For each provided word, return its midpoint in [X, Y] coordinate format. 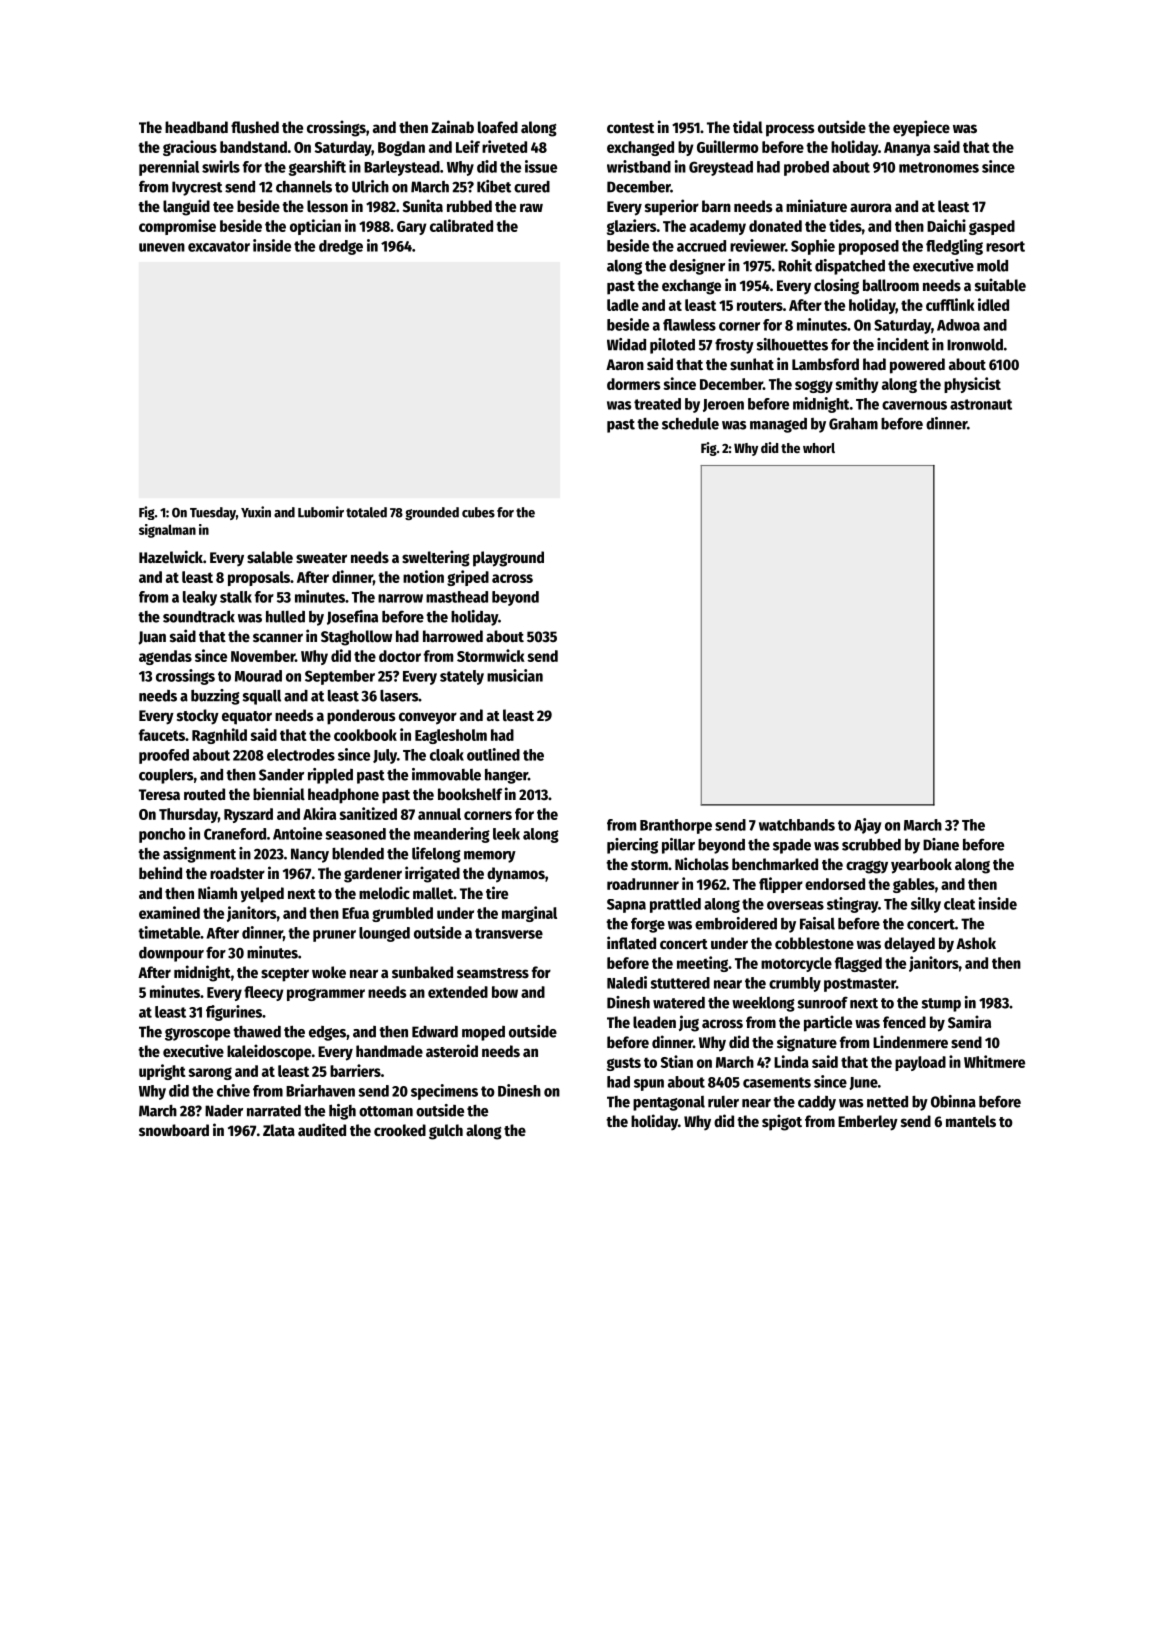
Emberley [868, 1123]
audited [322, 1130]
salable [270, 557]
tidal [748, 127]
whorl [819, 448]
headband [196, 127]
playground [508, 559]
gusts [624, 1064]
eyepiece [921, 128]
